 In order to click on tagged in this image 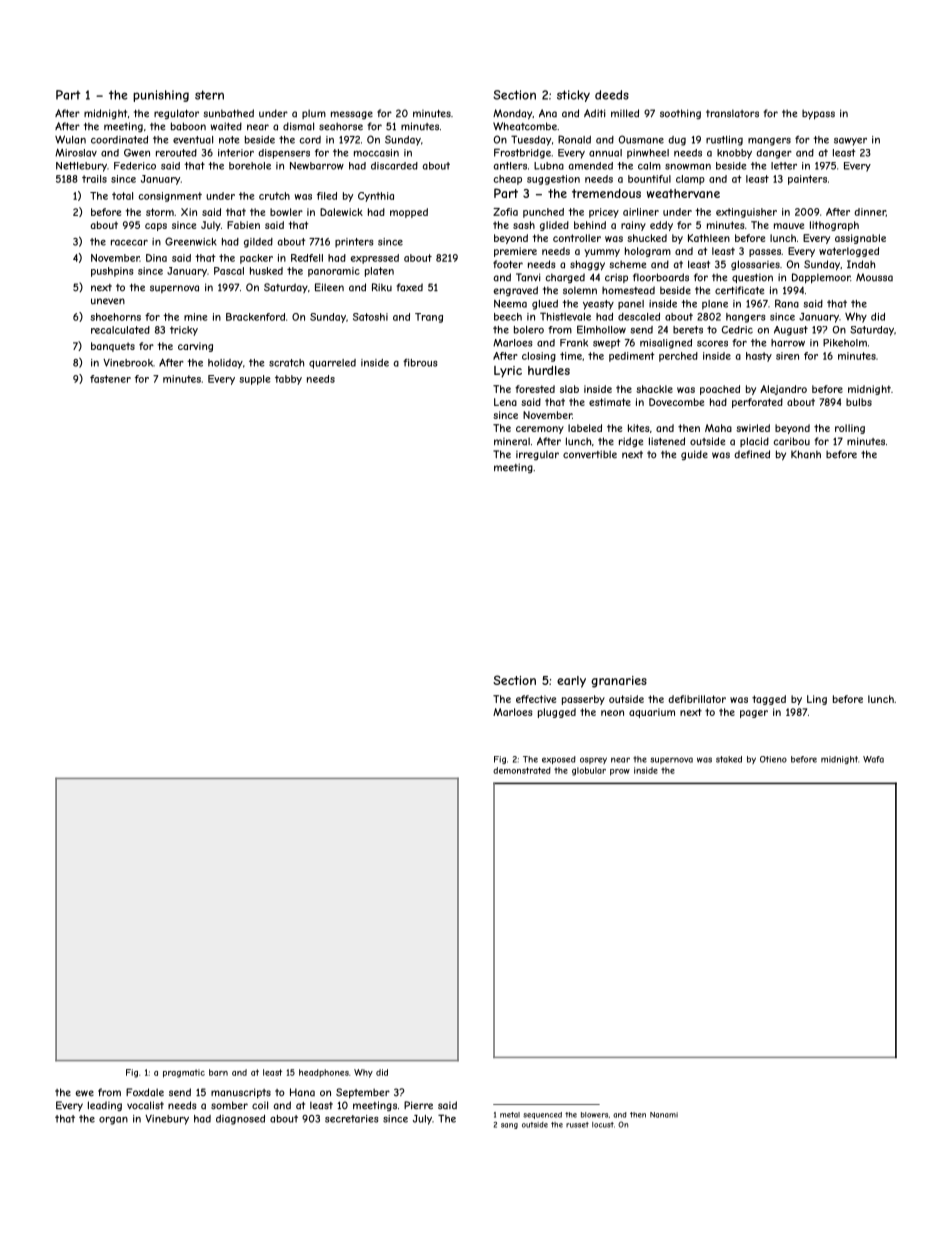, I will do `click(769, 700)`.
